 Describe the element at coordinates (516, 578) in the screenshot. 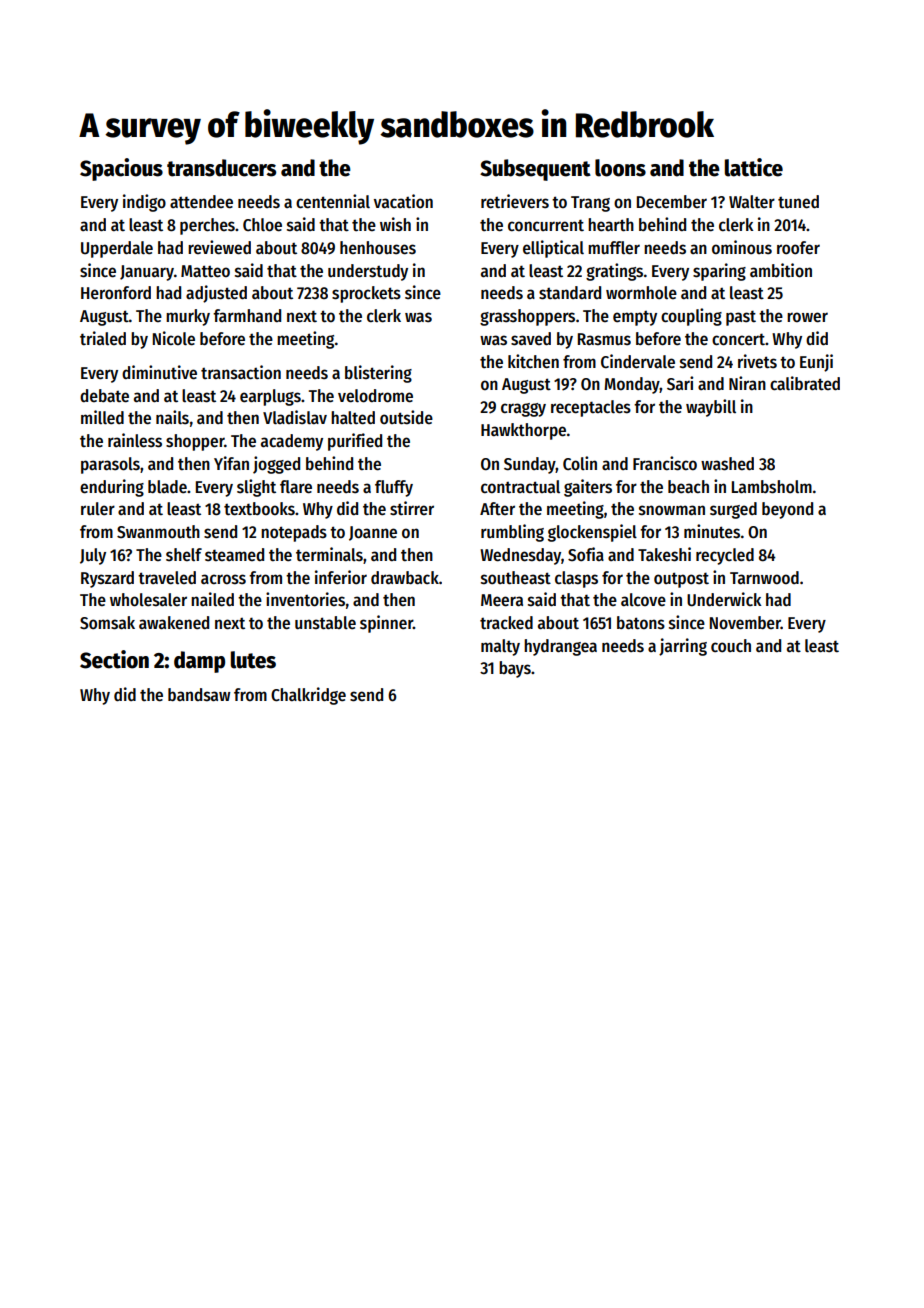

I see `southeast` at that location.
